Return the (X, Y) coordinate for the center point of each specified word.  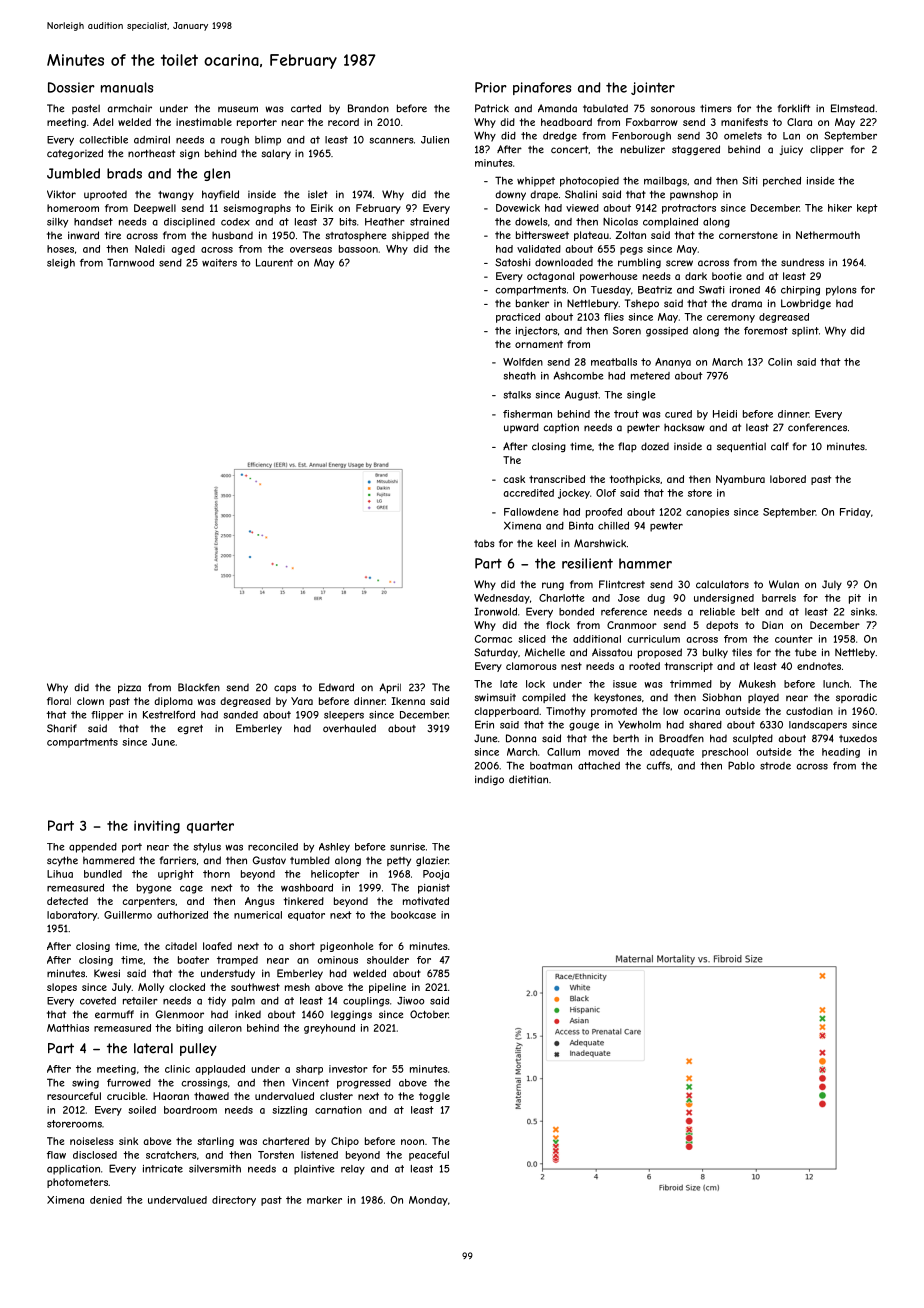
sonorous (673, 109)
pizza (129, 688)
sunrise (407, 847)
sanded (241, 715)
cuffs (658, 766)
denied (106, 1200)
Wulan (784, 584)
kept (867, 209)
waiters (219, 263)
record (343, 122)
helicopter (335, 875)
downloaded (564, 262)
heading (841, 753)
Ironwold (496, 611)
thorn (216, 874)
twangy (176, 195)
